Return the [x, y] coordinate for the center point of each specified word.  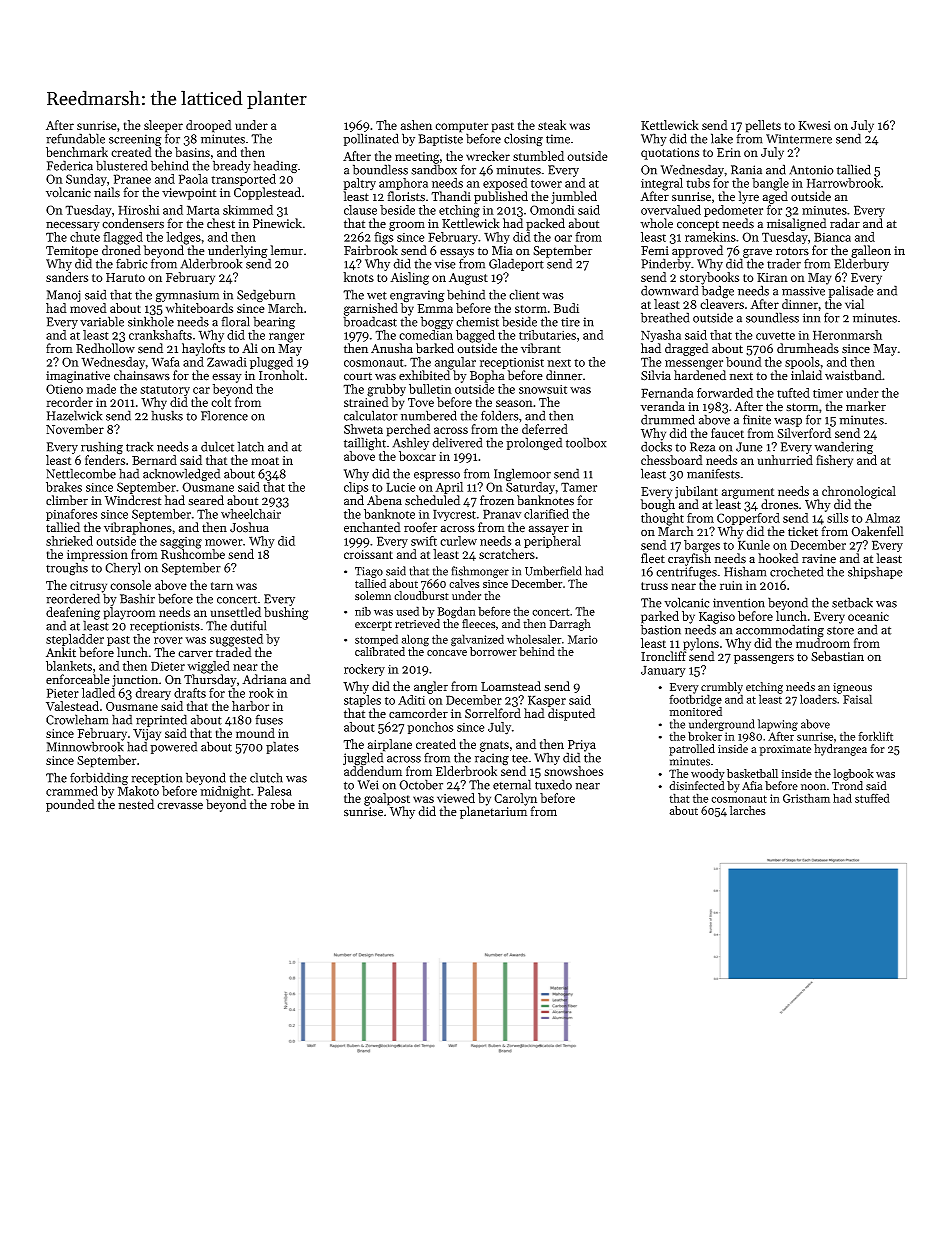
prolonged [534, 443]
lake [722, 138]
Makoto [138, 791]
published [501, 197]
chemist [477, 321]
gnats [494, 746]
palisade [851, 291]
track [139, 446]
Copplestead [267, 193]
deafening [73, 613]
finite [757, 419]
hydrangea [840, 750]
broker [705, 736]
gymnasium [187, 296]
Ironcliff [663, 656]
